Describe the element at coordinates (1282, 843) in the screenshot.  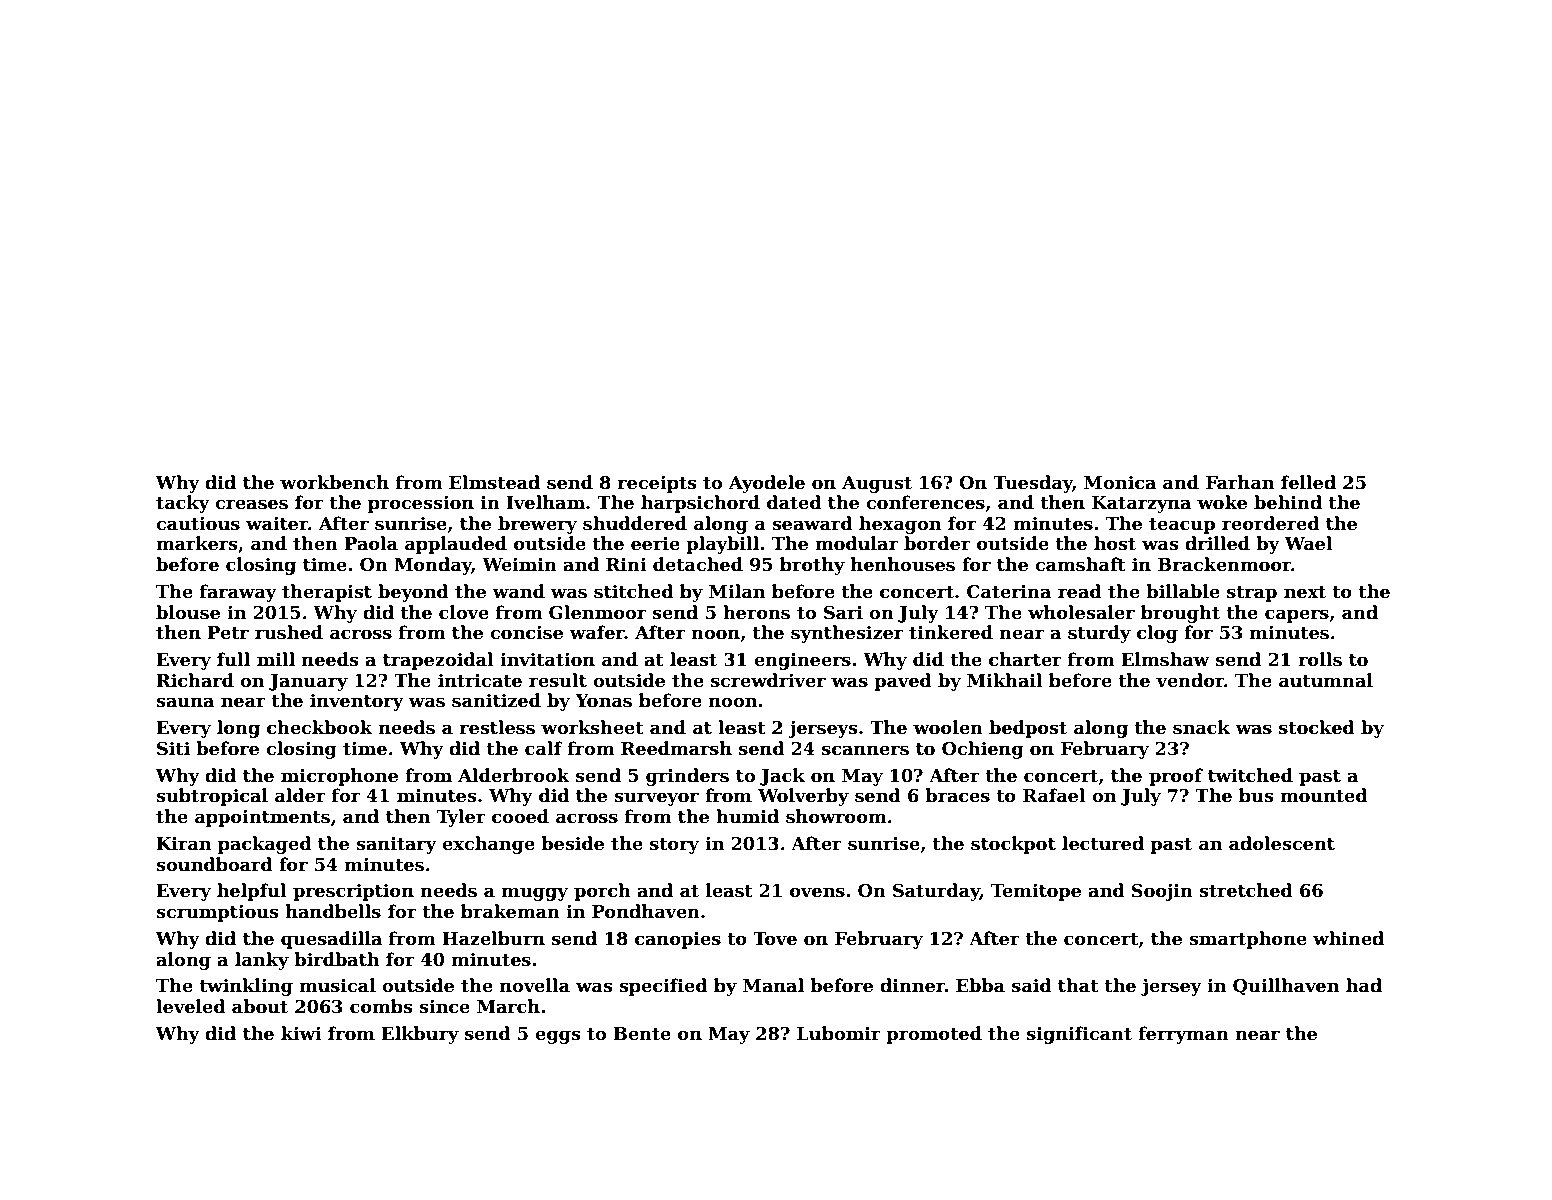
I see `adolescent` at that location.
